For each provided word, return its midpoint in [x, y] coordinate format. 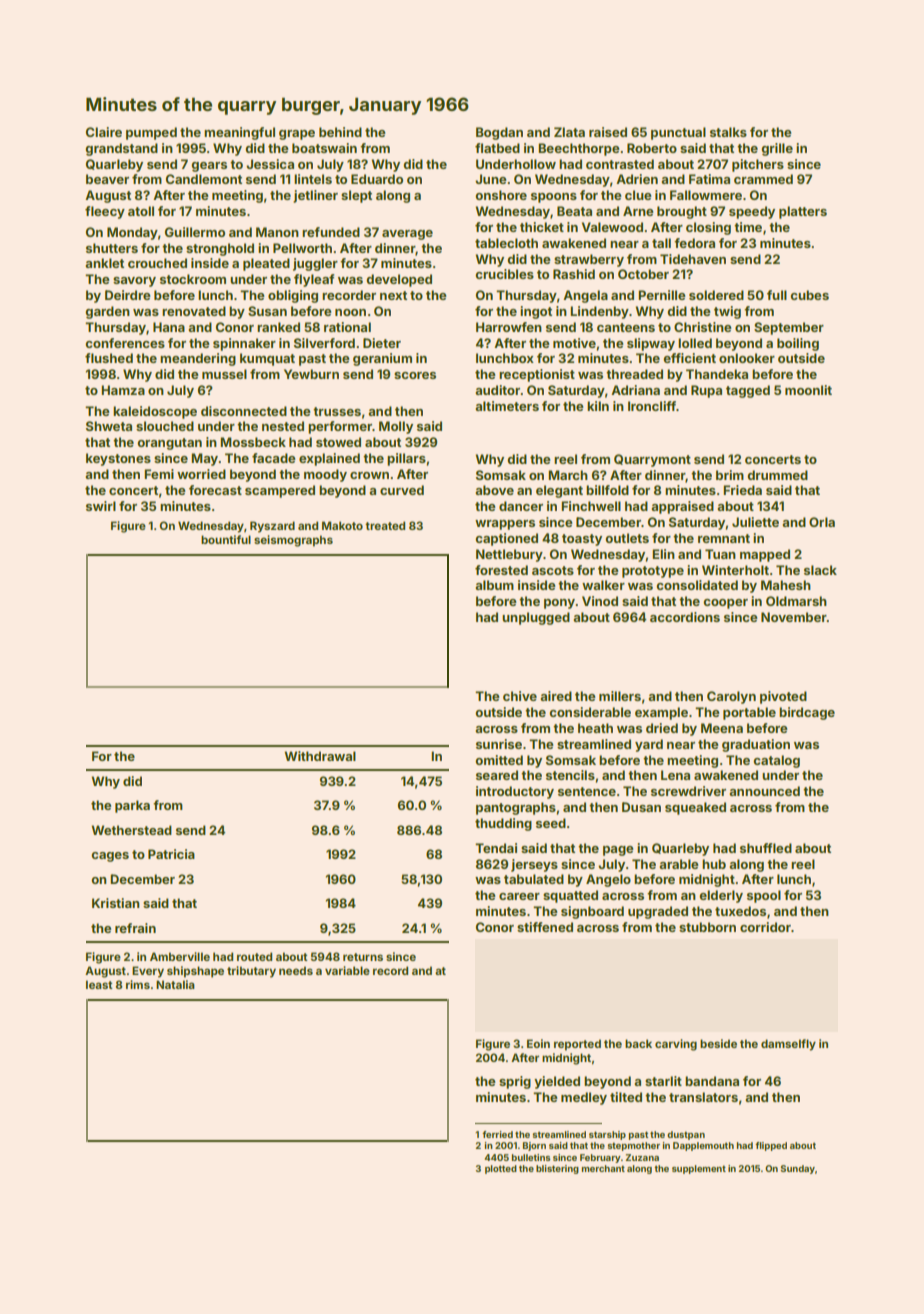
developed [399, 280]
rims [138, 984]
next [393, 295]
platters [803, 212]
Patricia [171, 854]
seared [497, 775]
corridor [765, 927]
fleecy [105, 212]
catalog [776, 761]
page [618, 851]
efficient [689, 358]
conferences [125, 343]
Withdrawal [320, 756]
